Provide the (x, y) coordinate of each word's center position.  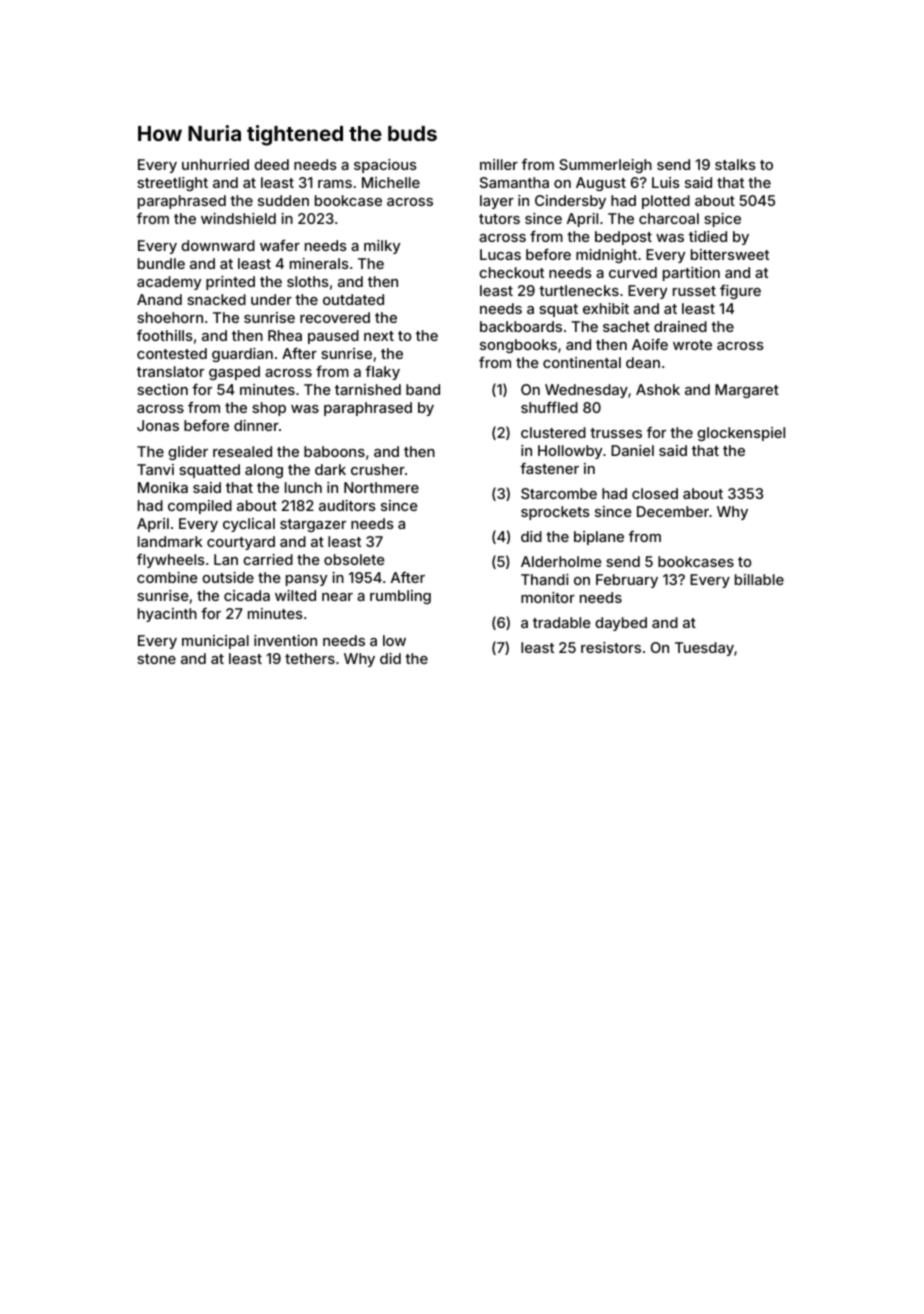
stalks (735, 164)
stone (156, 659)
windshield (238, 218)
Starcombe (559, 493)
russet (694, 291)
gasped (234, 373)
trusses (616, 433)
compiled (200, 507)
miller (499, 164)
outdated (353, 299)
